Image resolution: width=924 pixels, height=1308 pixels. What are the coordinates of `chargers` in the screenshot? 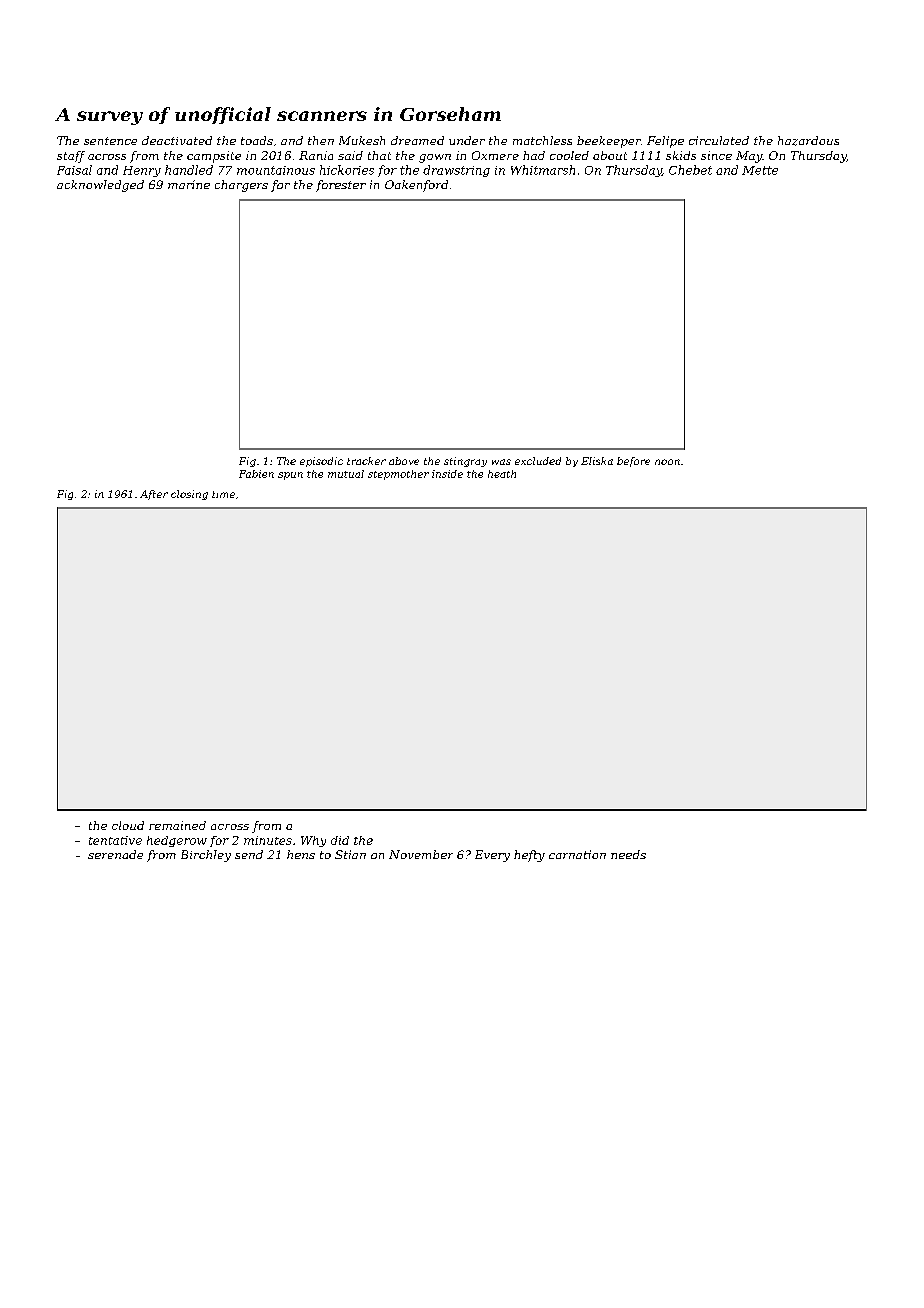 It's located at (241, 186).
